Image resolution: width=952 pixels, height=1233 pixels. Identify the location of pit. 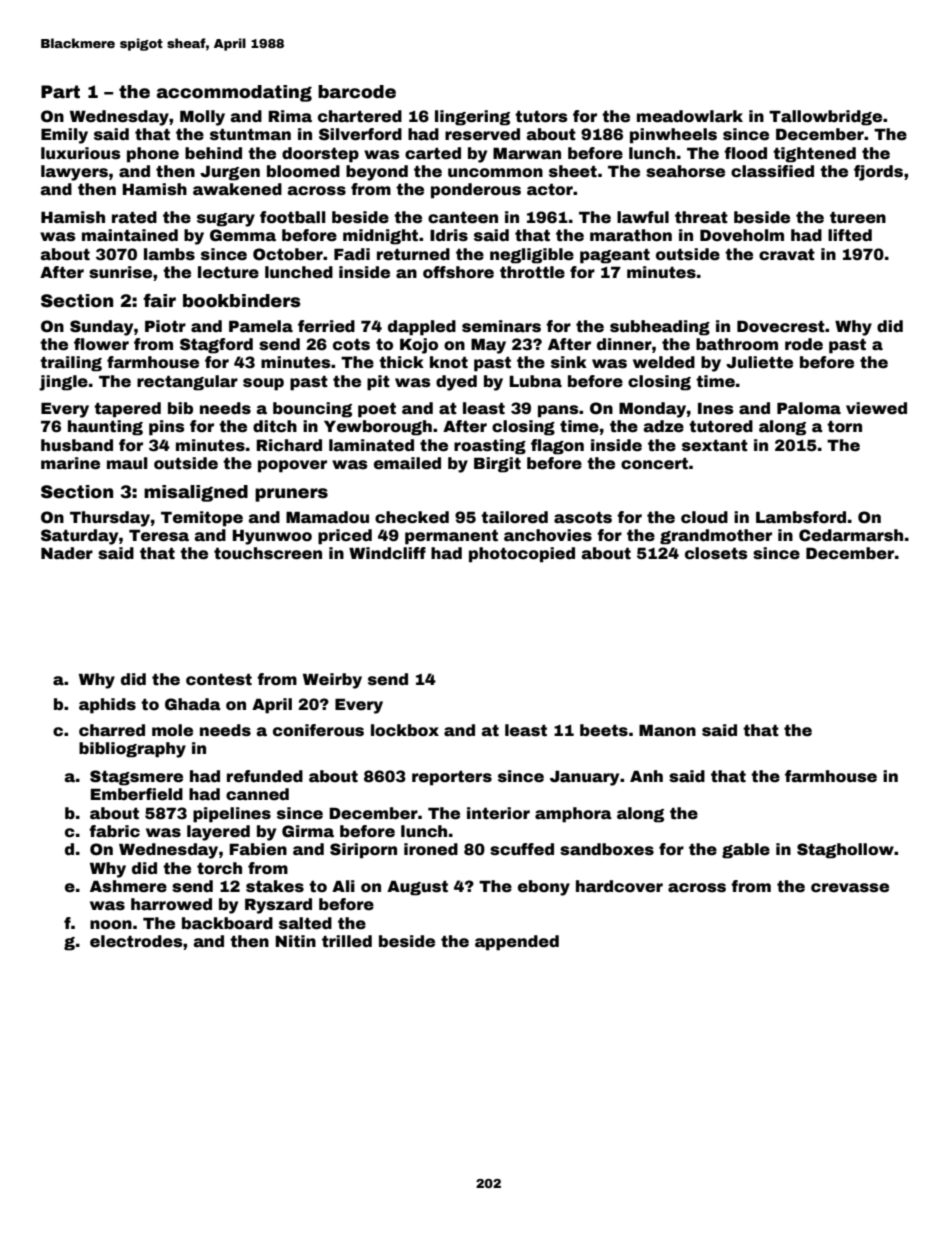
(378, 383).
